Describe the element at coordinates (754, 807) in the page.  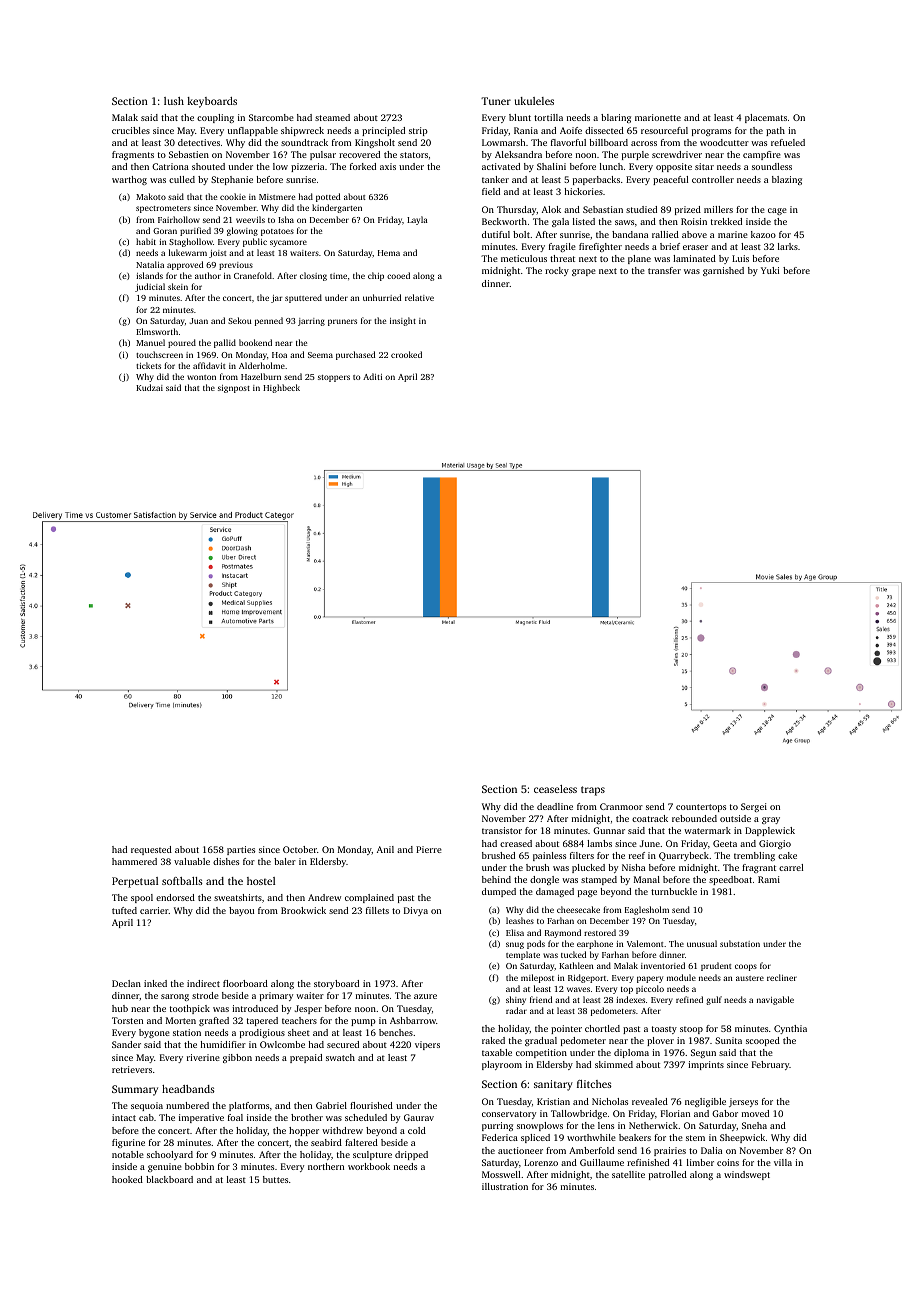
I see `Sergei` at that location.
